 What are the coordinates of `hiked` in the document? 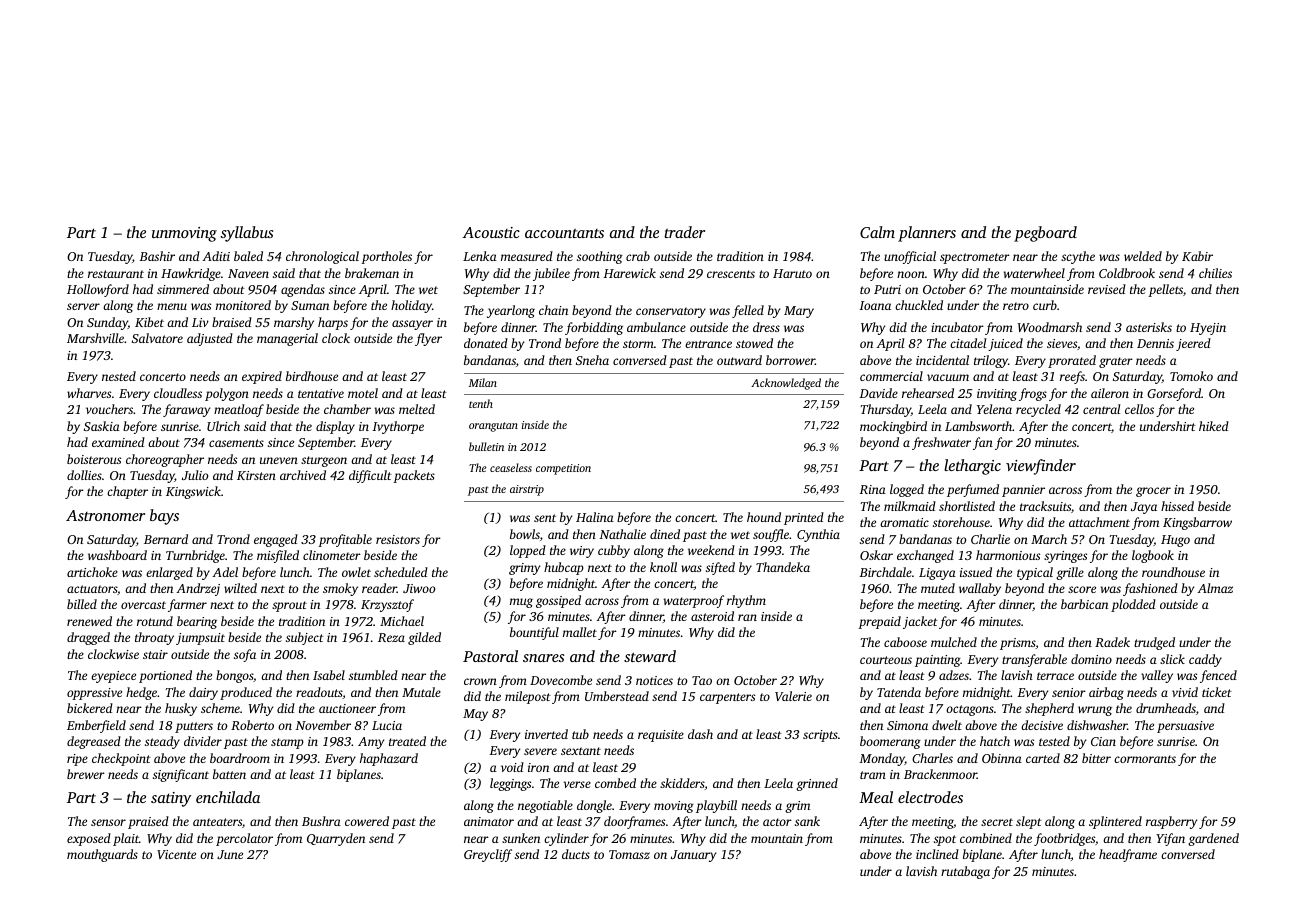 It's located at (1214, 426).
